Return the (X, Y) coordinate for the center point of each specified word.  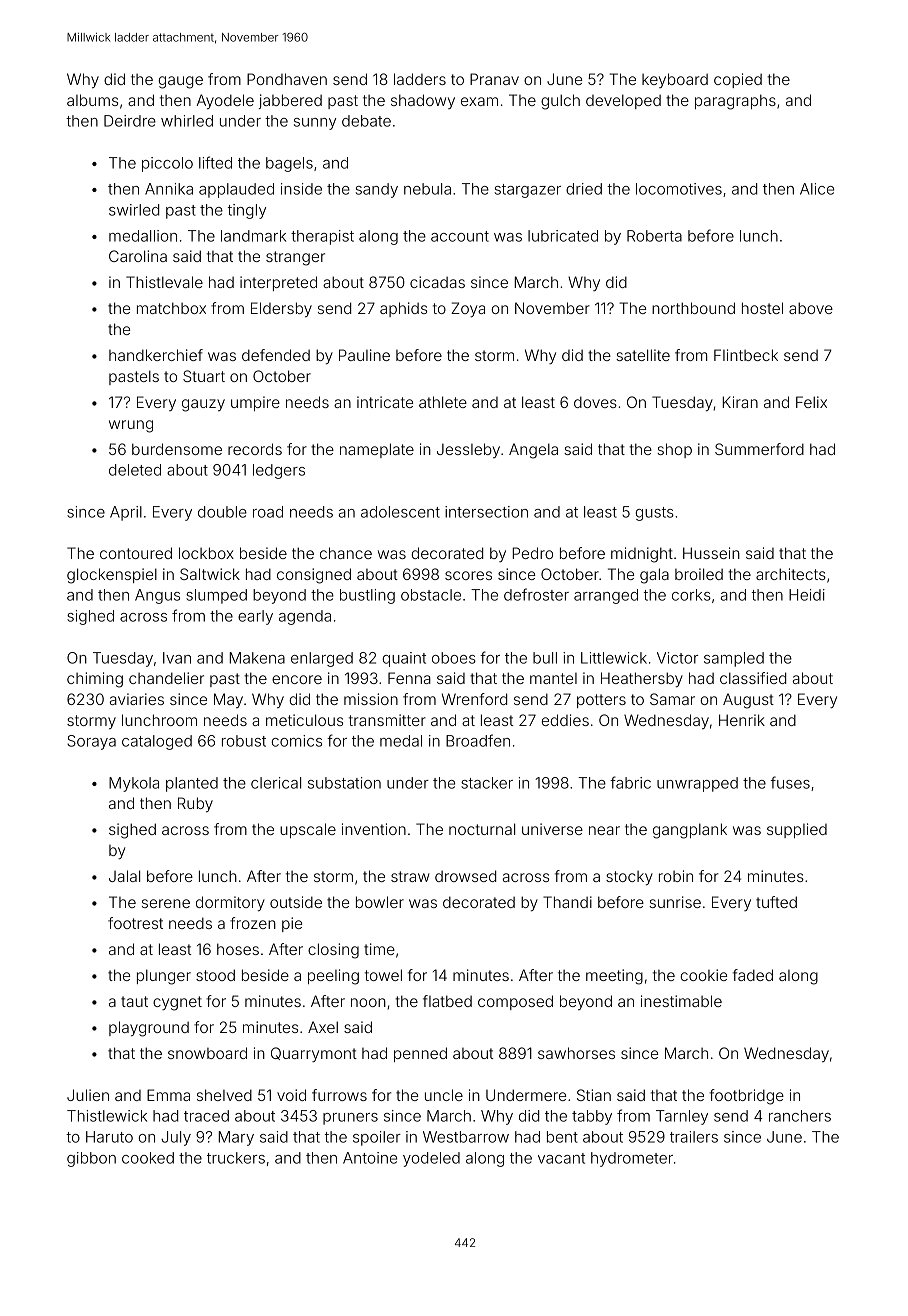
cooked (148, 1158)
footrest (135, 923)
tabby (592, 1117)
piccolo (167, 164)
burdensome (177, 449)
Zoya (468, 309)
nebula (427, 189)
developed (623, 101)
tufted (776, 902)
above (811, 308)
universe (552, 829)
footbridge (746, 1097)
